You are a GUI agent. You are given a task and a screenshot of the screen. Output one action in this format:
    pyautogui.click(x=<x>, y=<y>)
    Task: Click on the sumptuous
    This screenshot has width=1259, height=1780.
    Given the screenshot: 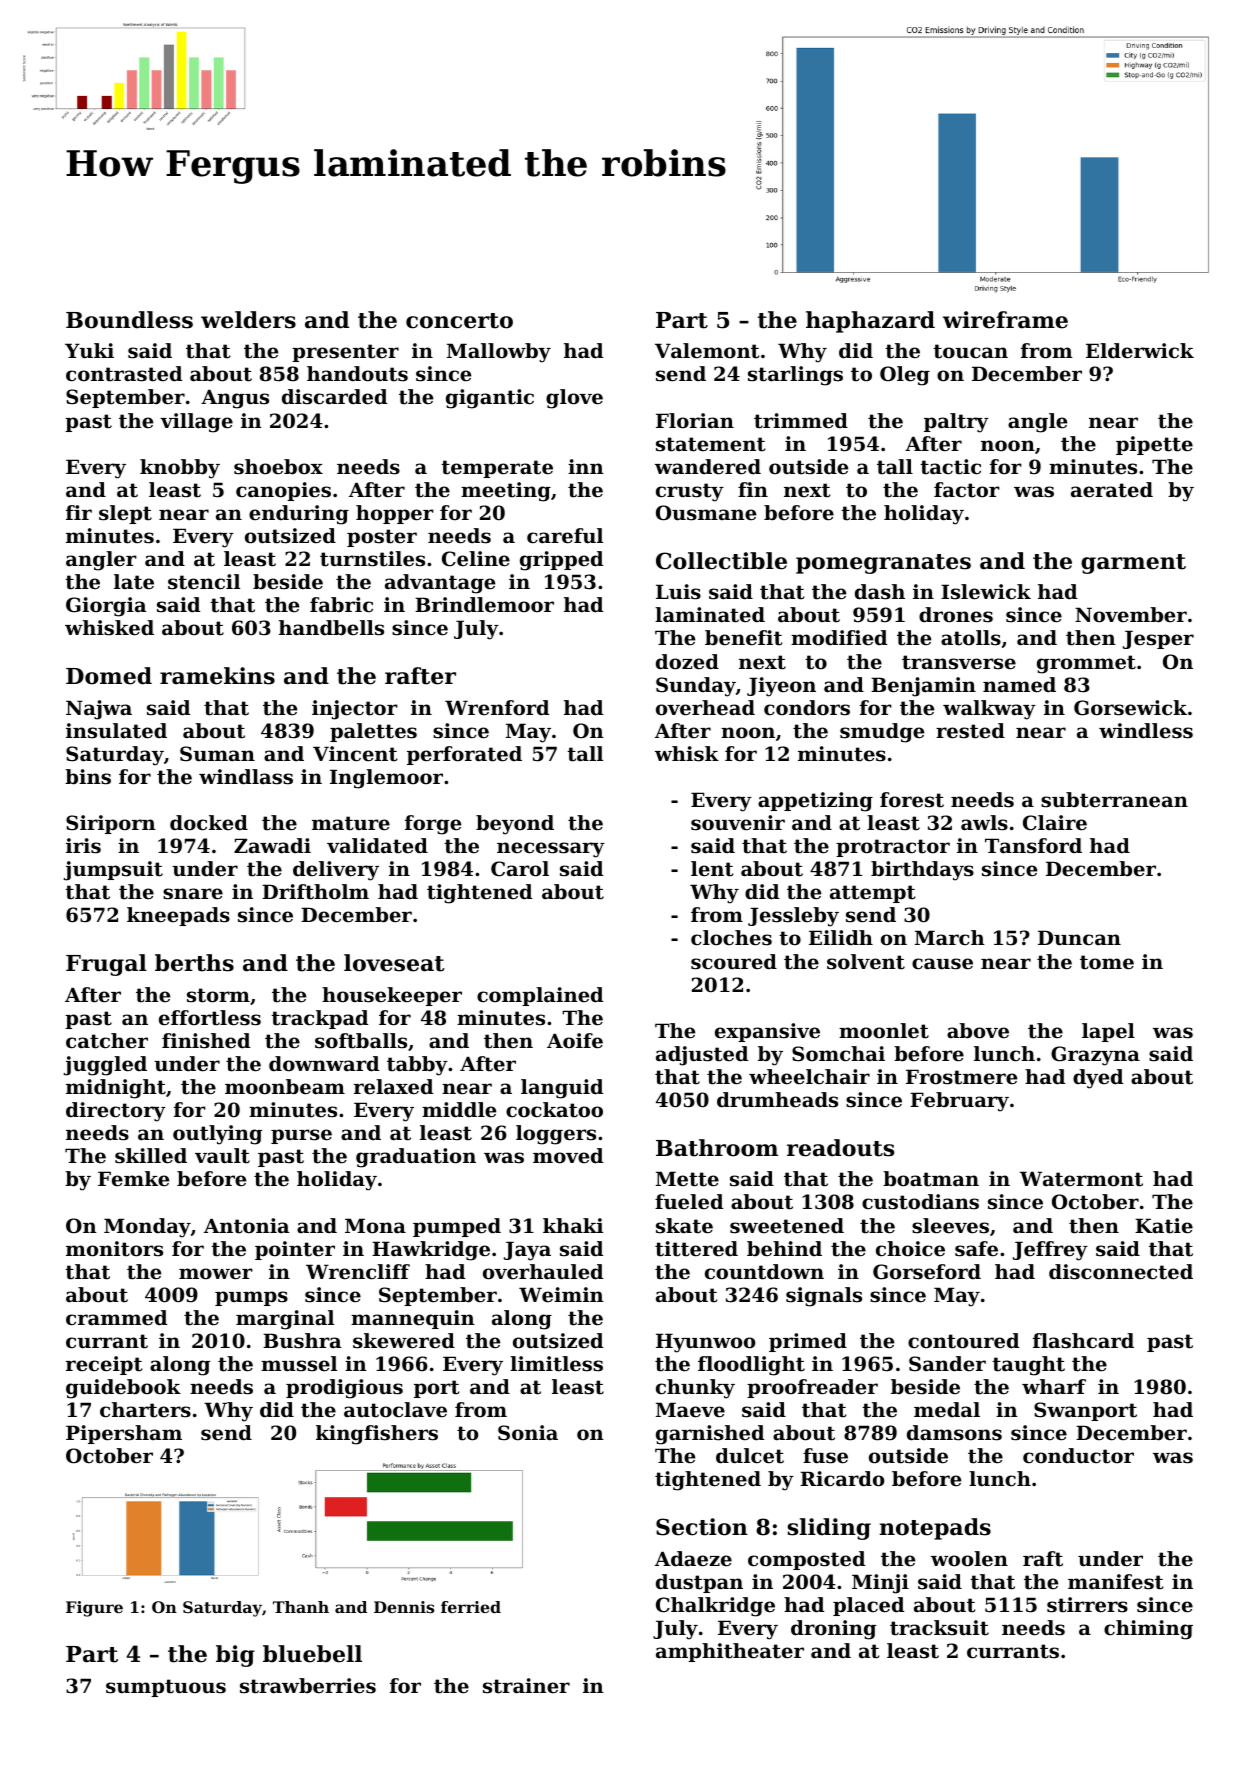 What is the action you would take?
    pyautogui.click(x=166, y=1688)
